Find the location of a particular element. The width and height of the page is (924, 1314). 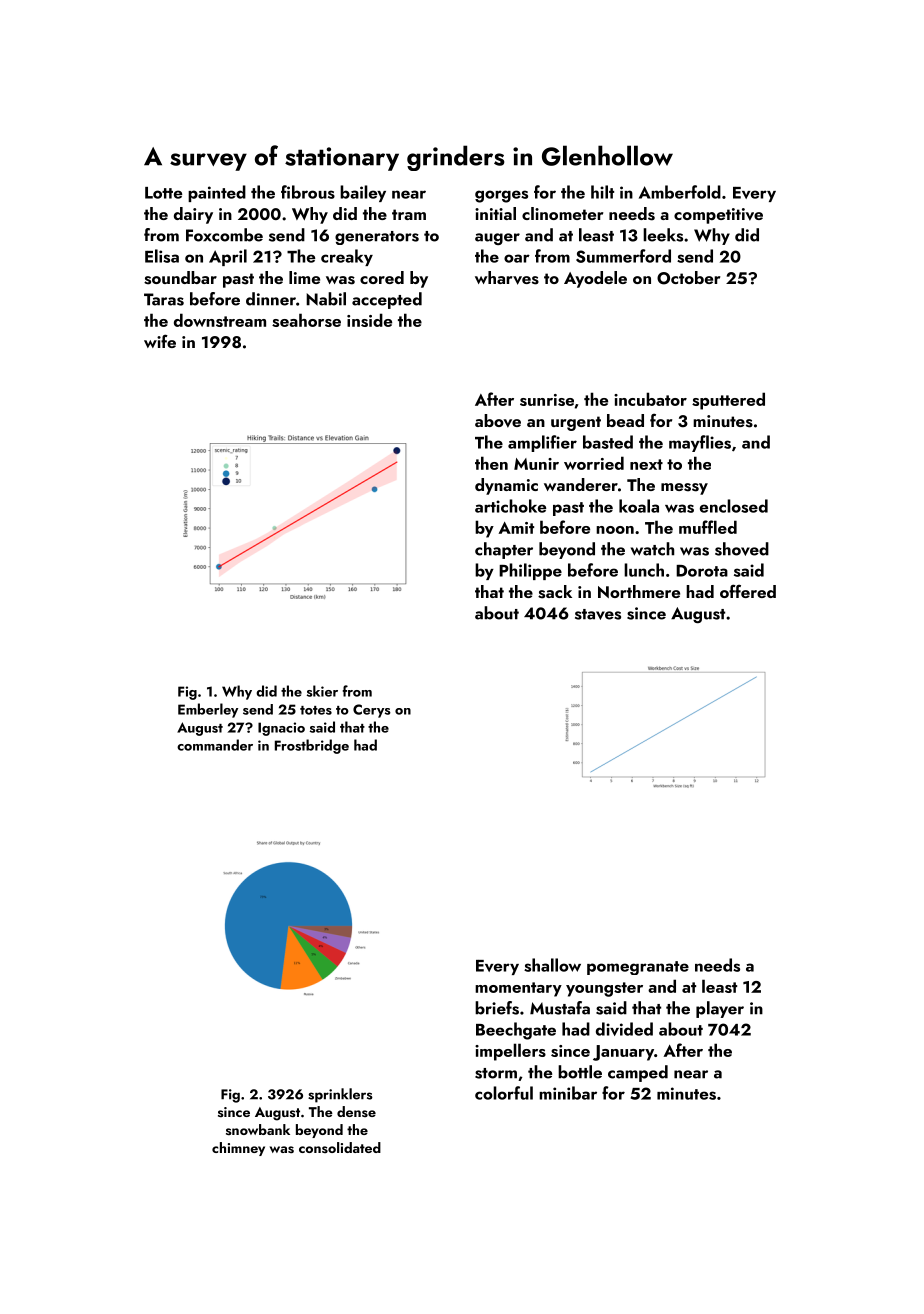

Frostbridge is located at coordinates (312, 746).
